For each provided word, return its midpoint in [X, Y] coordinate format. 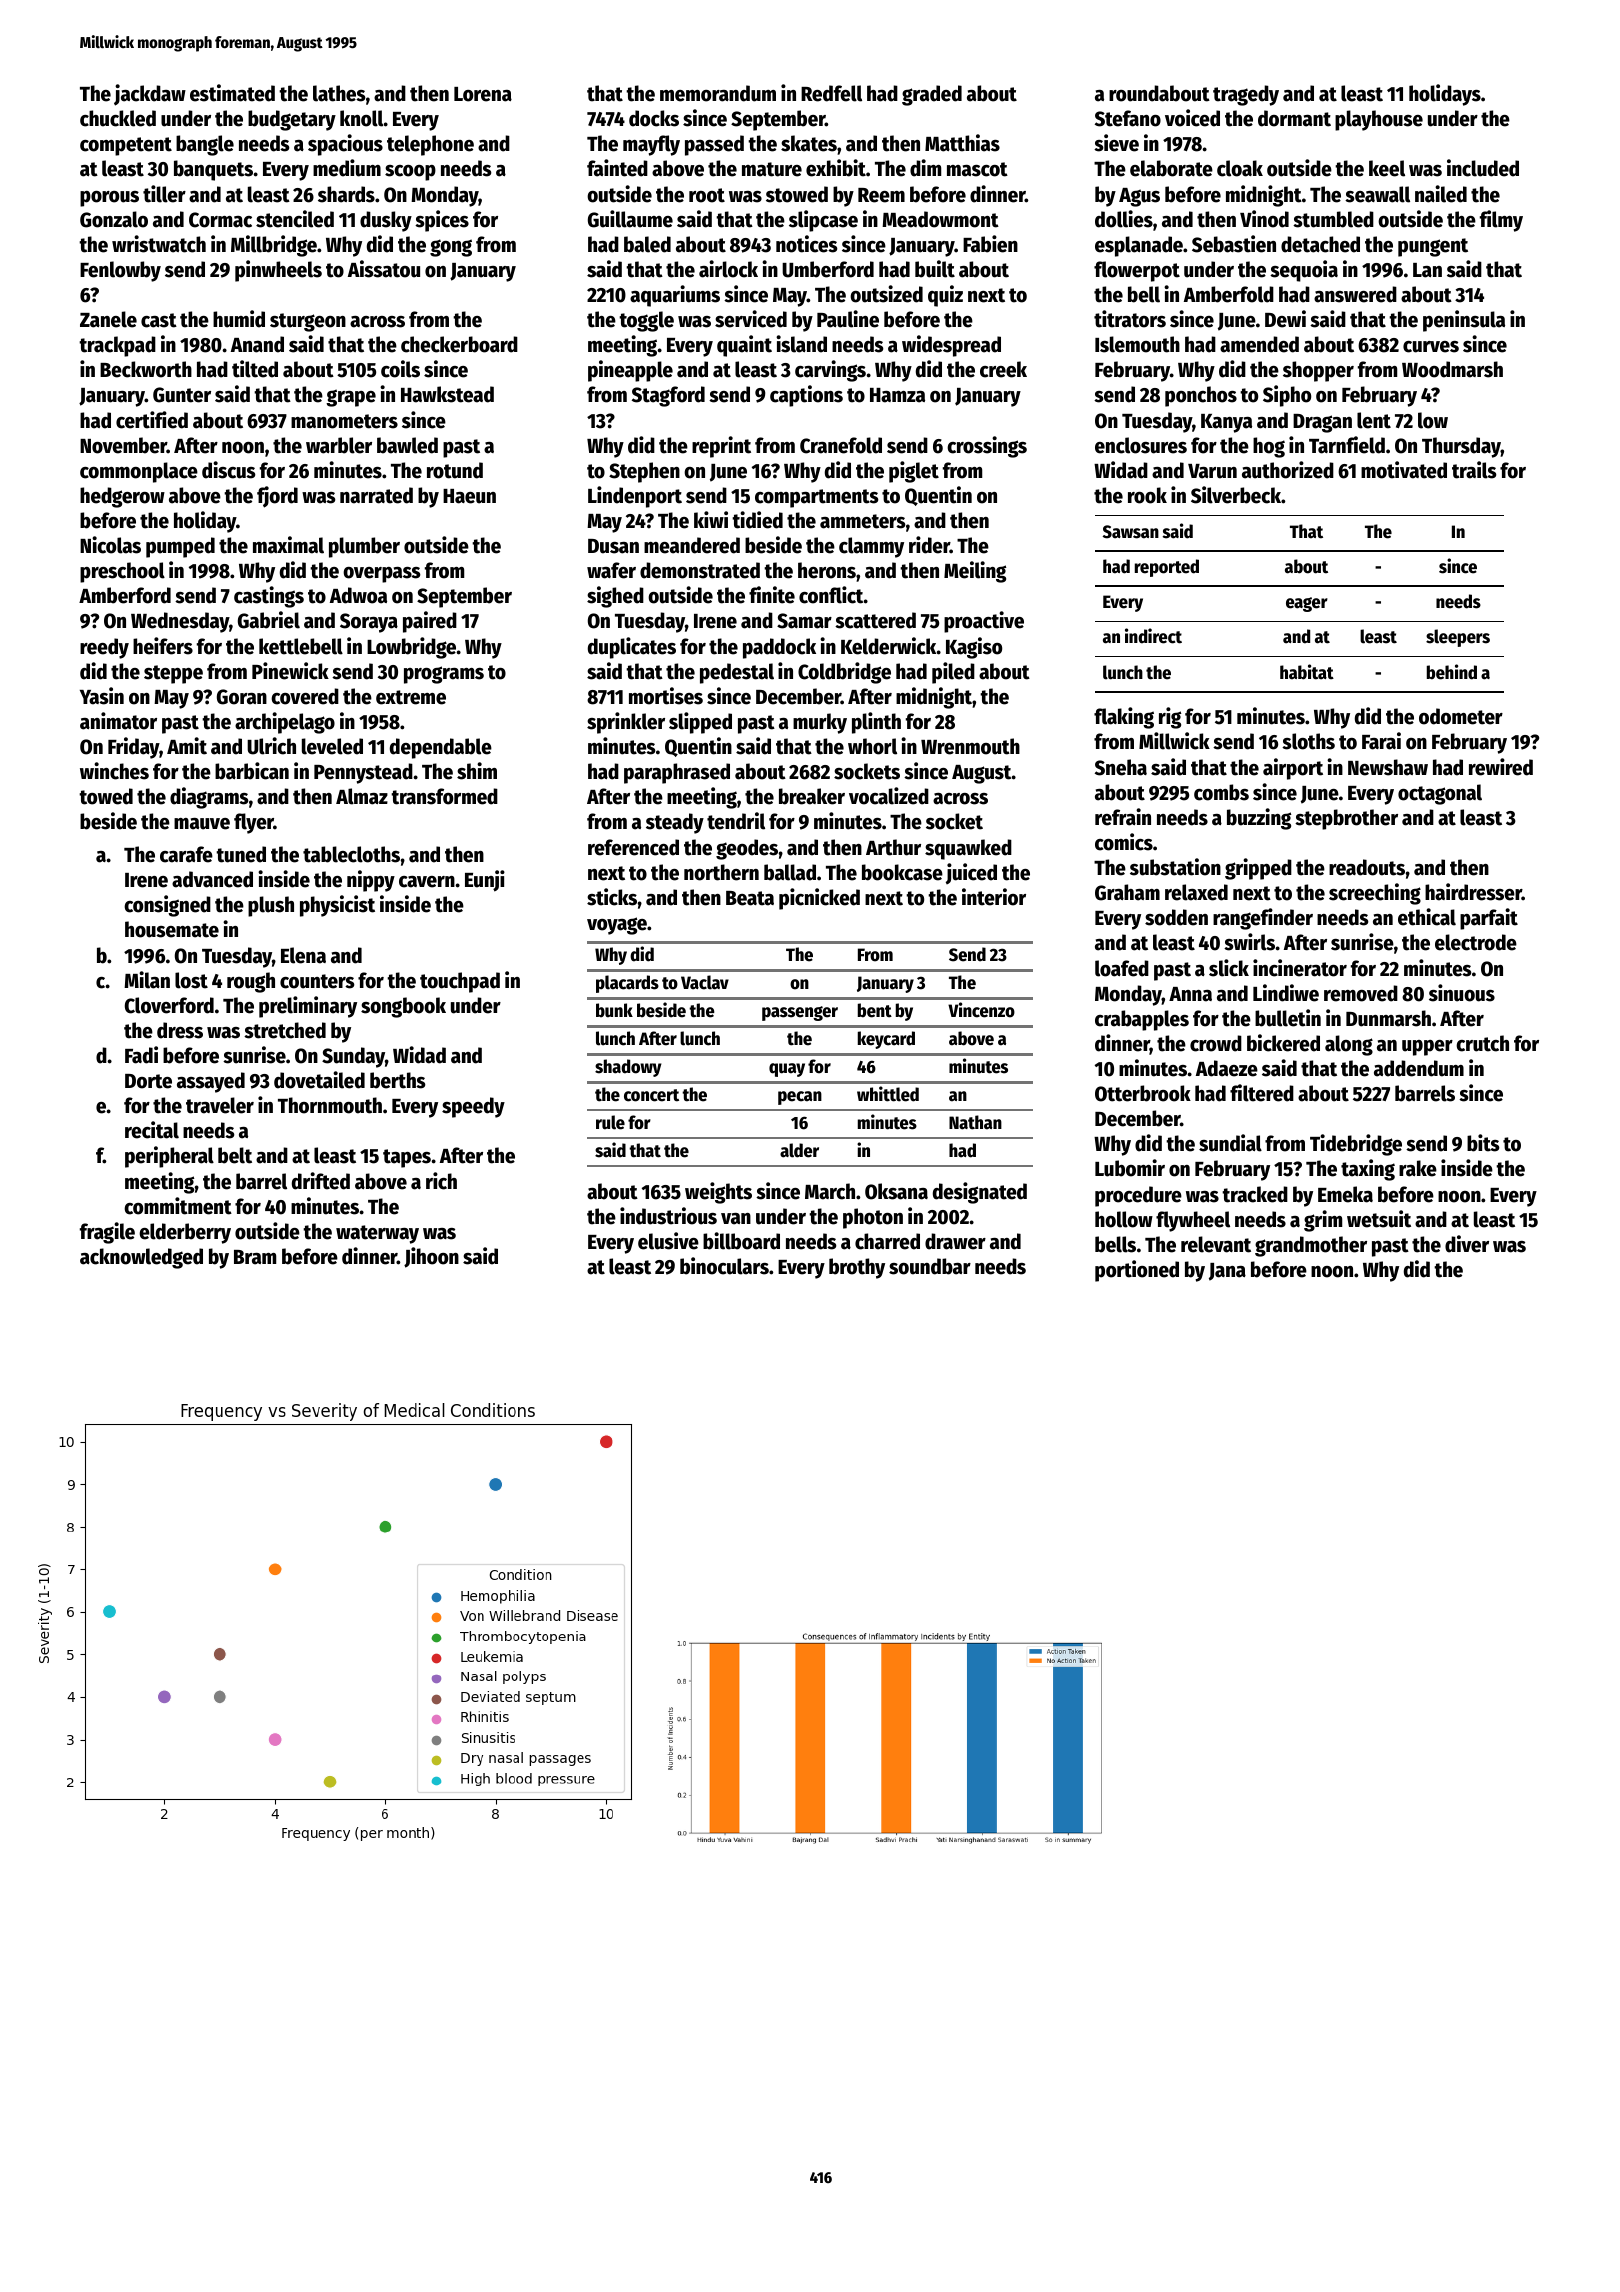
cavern [427, 882]
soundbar [930, 1266]
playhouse [1379, 120]
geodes [747, 849]
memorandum [718, 93]
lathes [339, 93]
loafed [1122, 968]
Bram [255, 1257]
